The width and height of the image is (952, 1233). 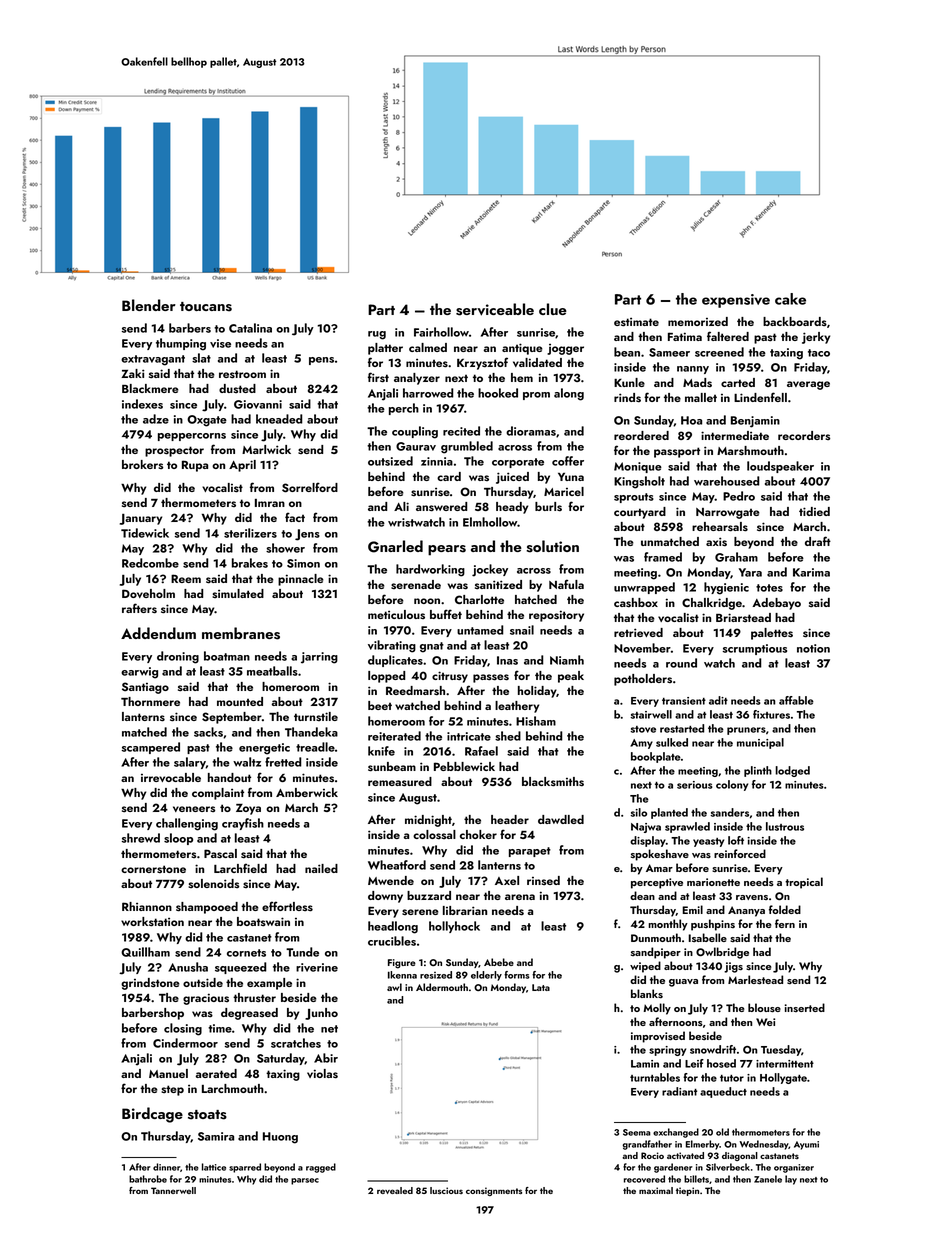 I want to click on Pedro, so click(x=739, y=496).
